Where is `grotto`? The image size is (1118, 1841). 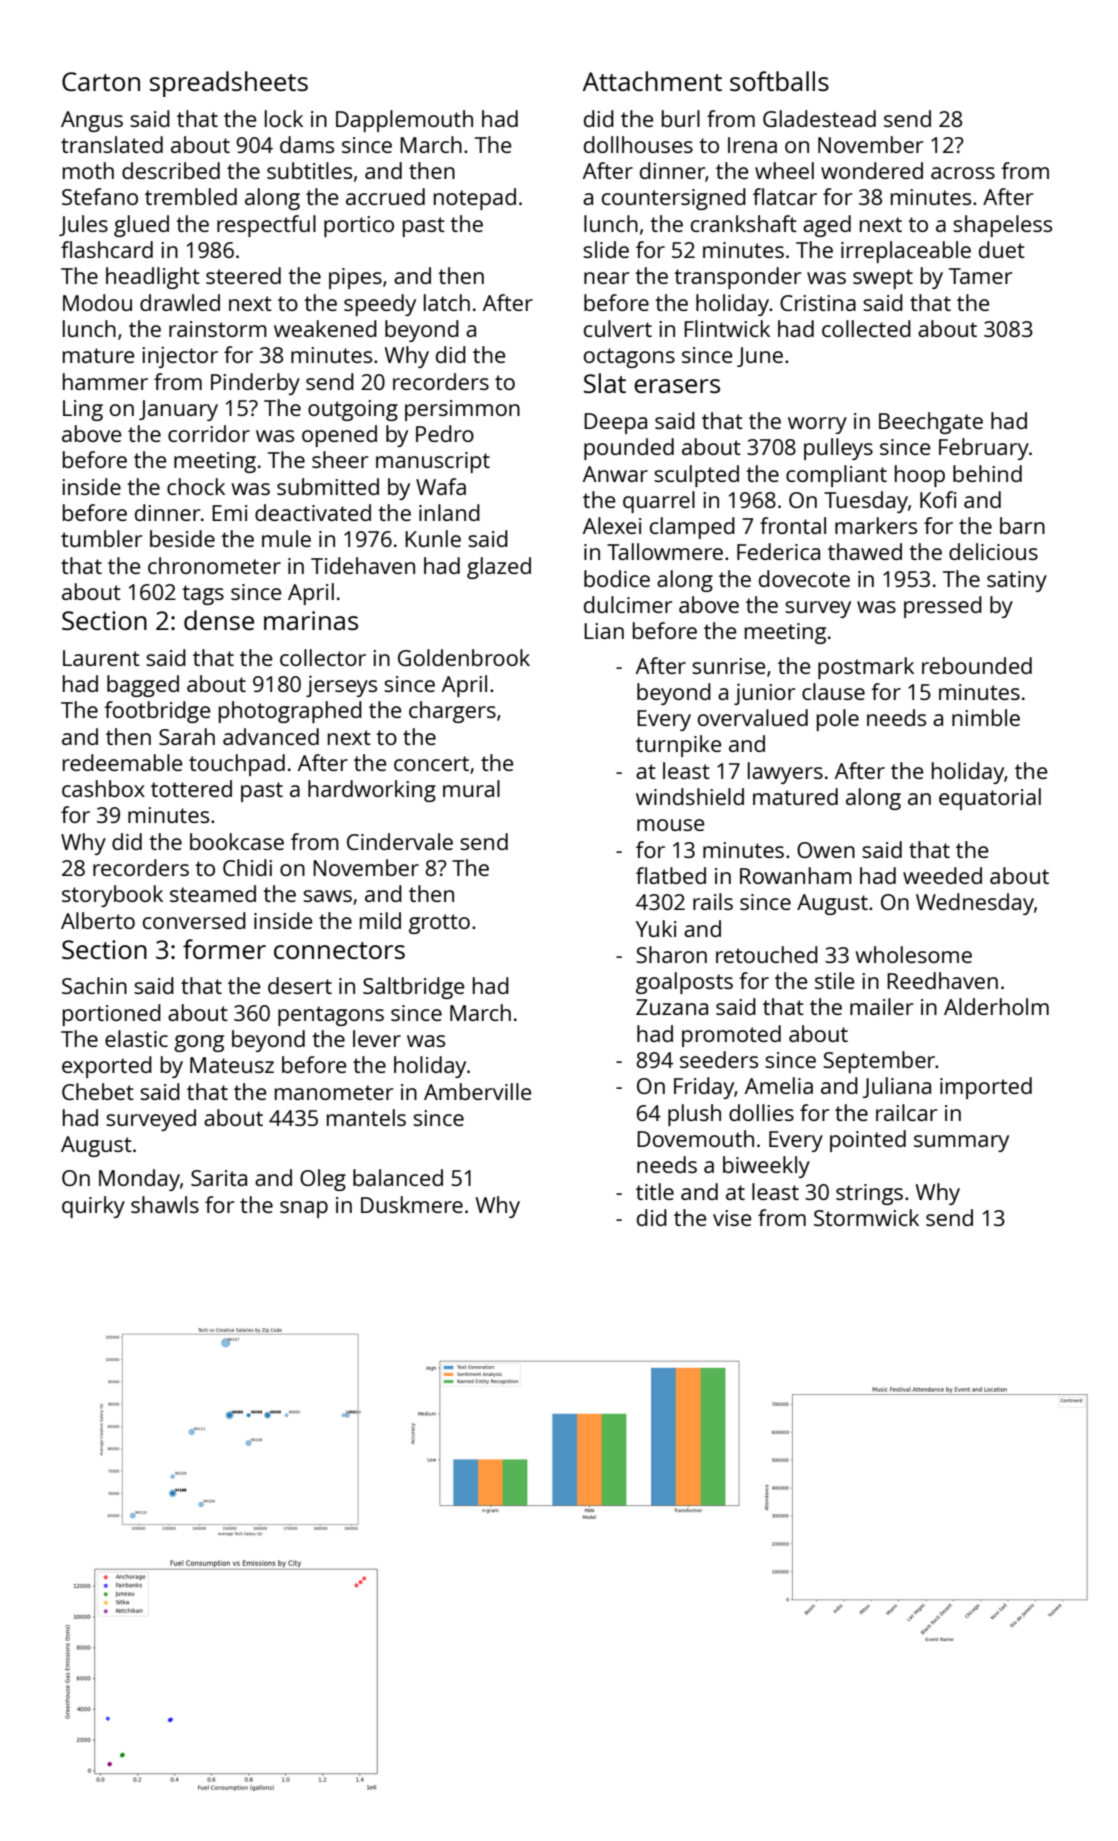 grotto is located at coordinates (439, 924).
